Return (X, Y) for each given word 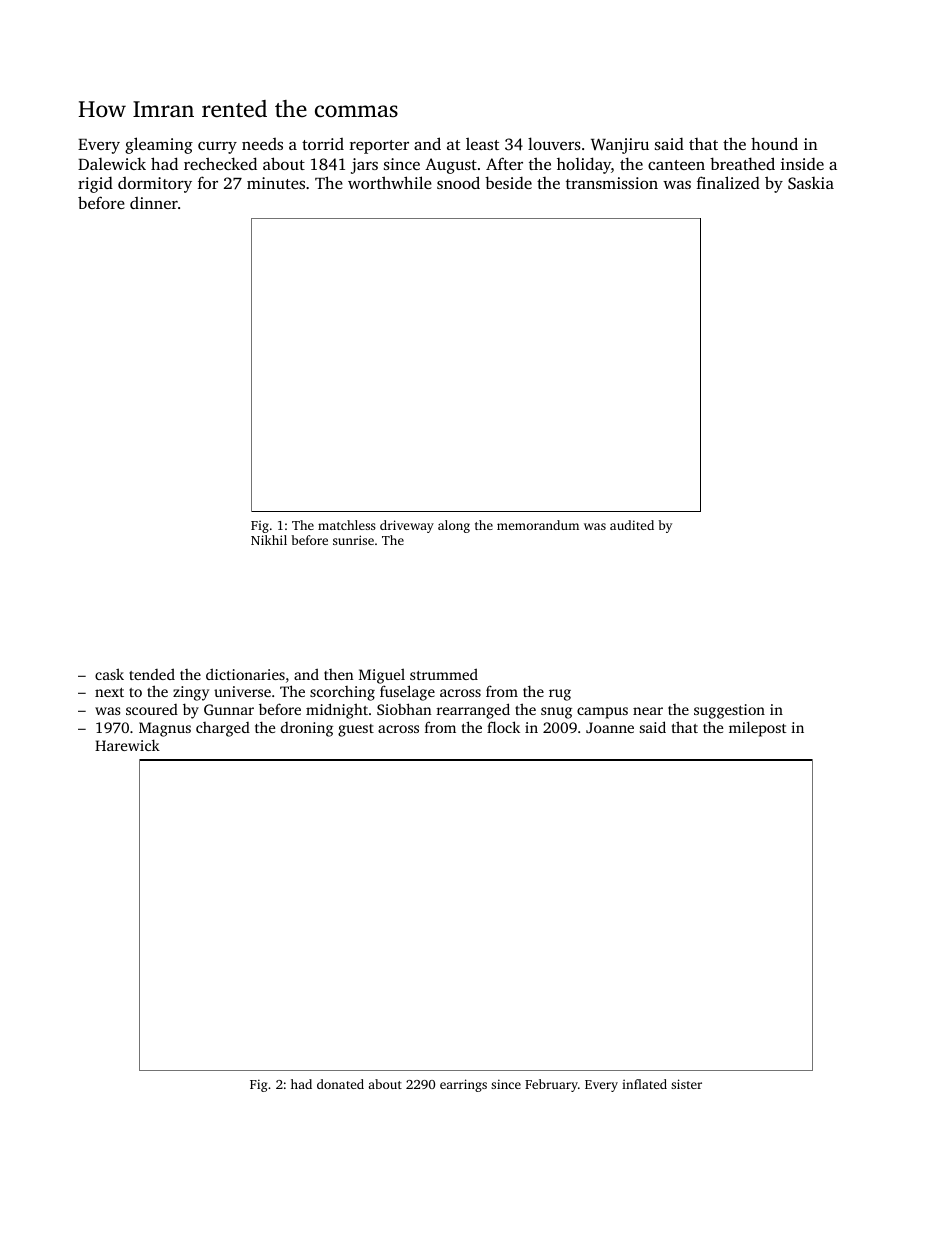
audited (632, 525)
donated (340, 1084)
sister (686, 1084)
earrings (463, 1085)
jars (364, 166)
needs (262, 144)
